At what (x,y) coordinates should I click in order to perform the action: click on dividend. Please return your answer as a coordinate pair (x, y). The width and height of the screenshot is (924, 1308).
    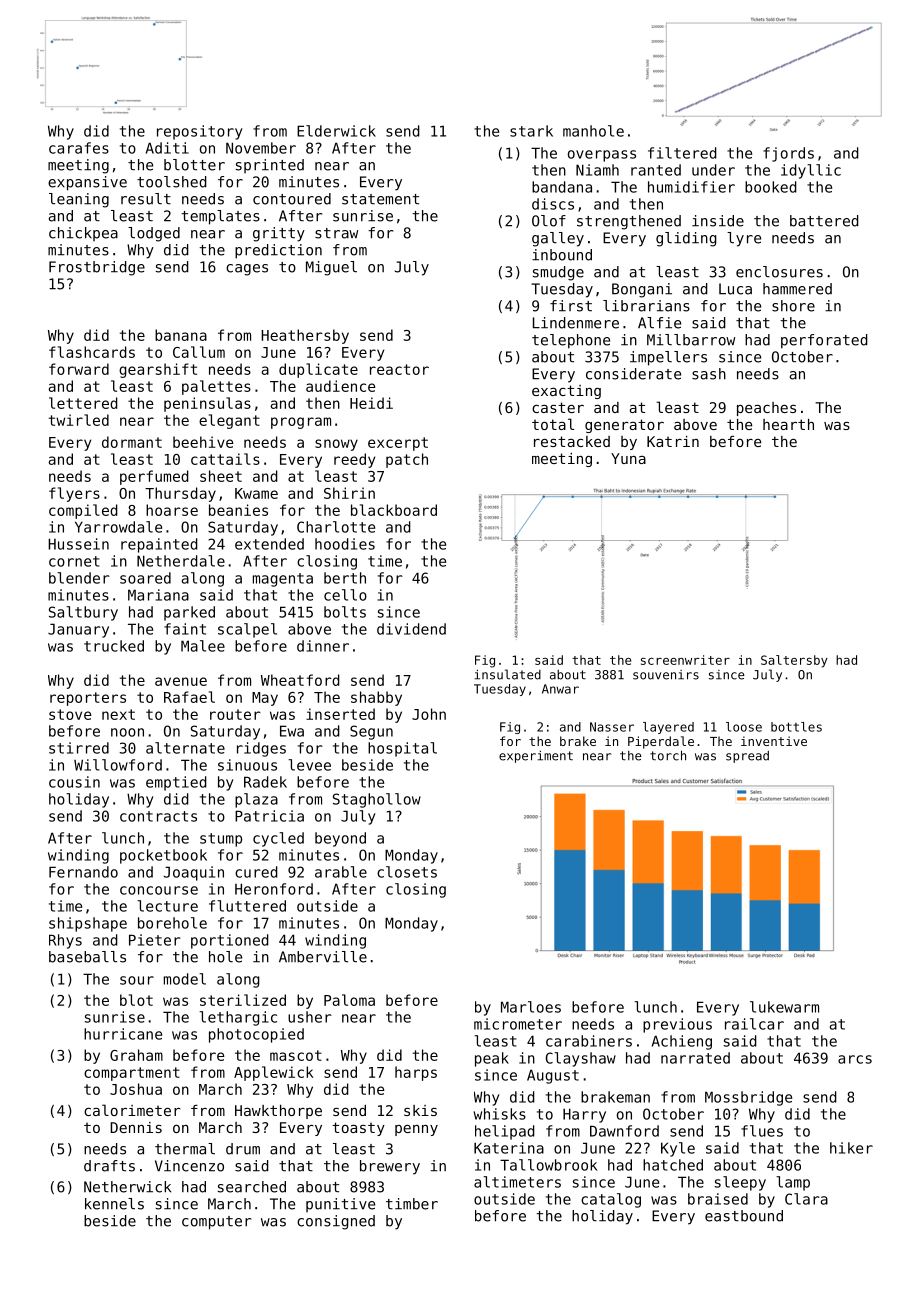
    Looking at the image, I should click on (411, 629).
